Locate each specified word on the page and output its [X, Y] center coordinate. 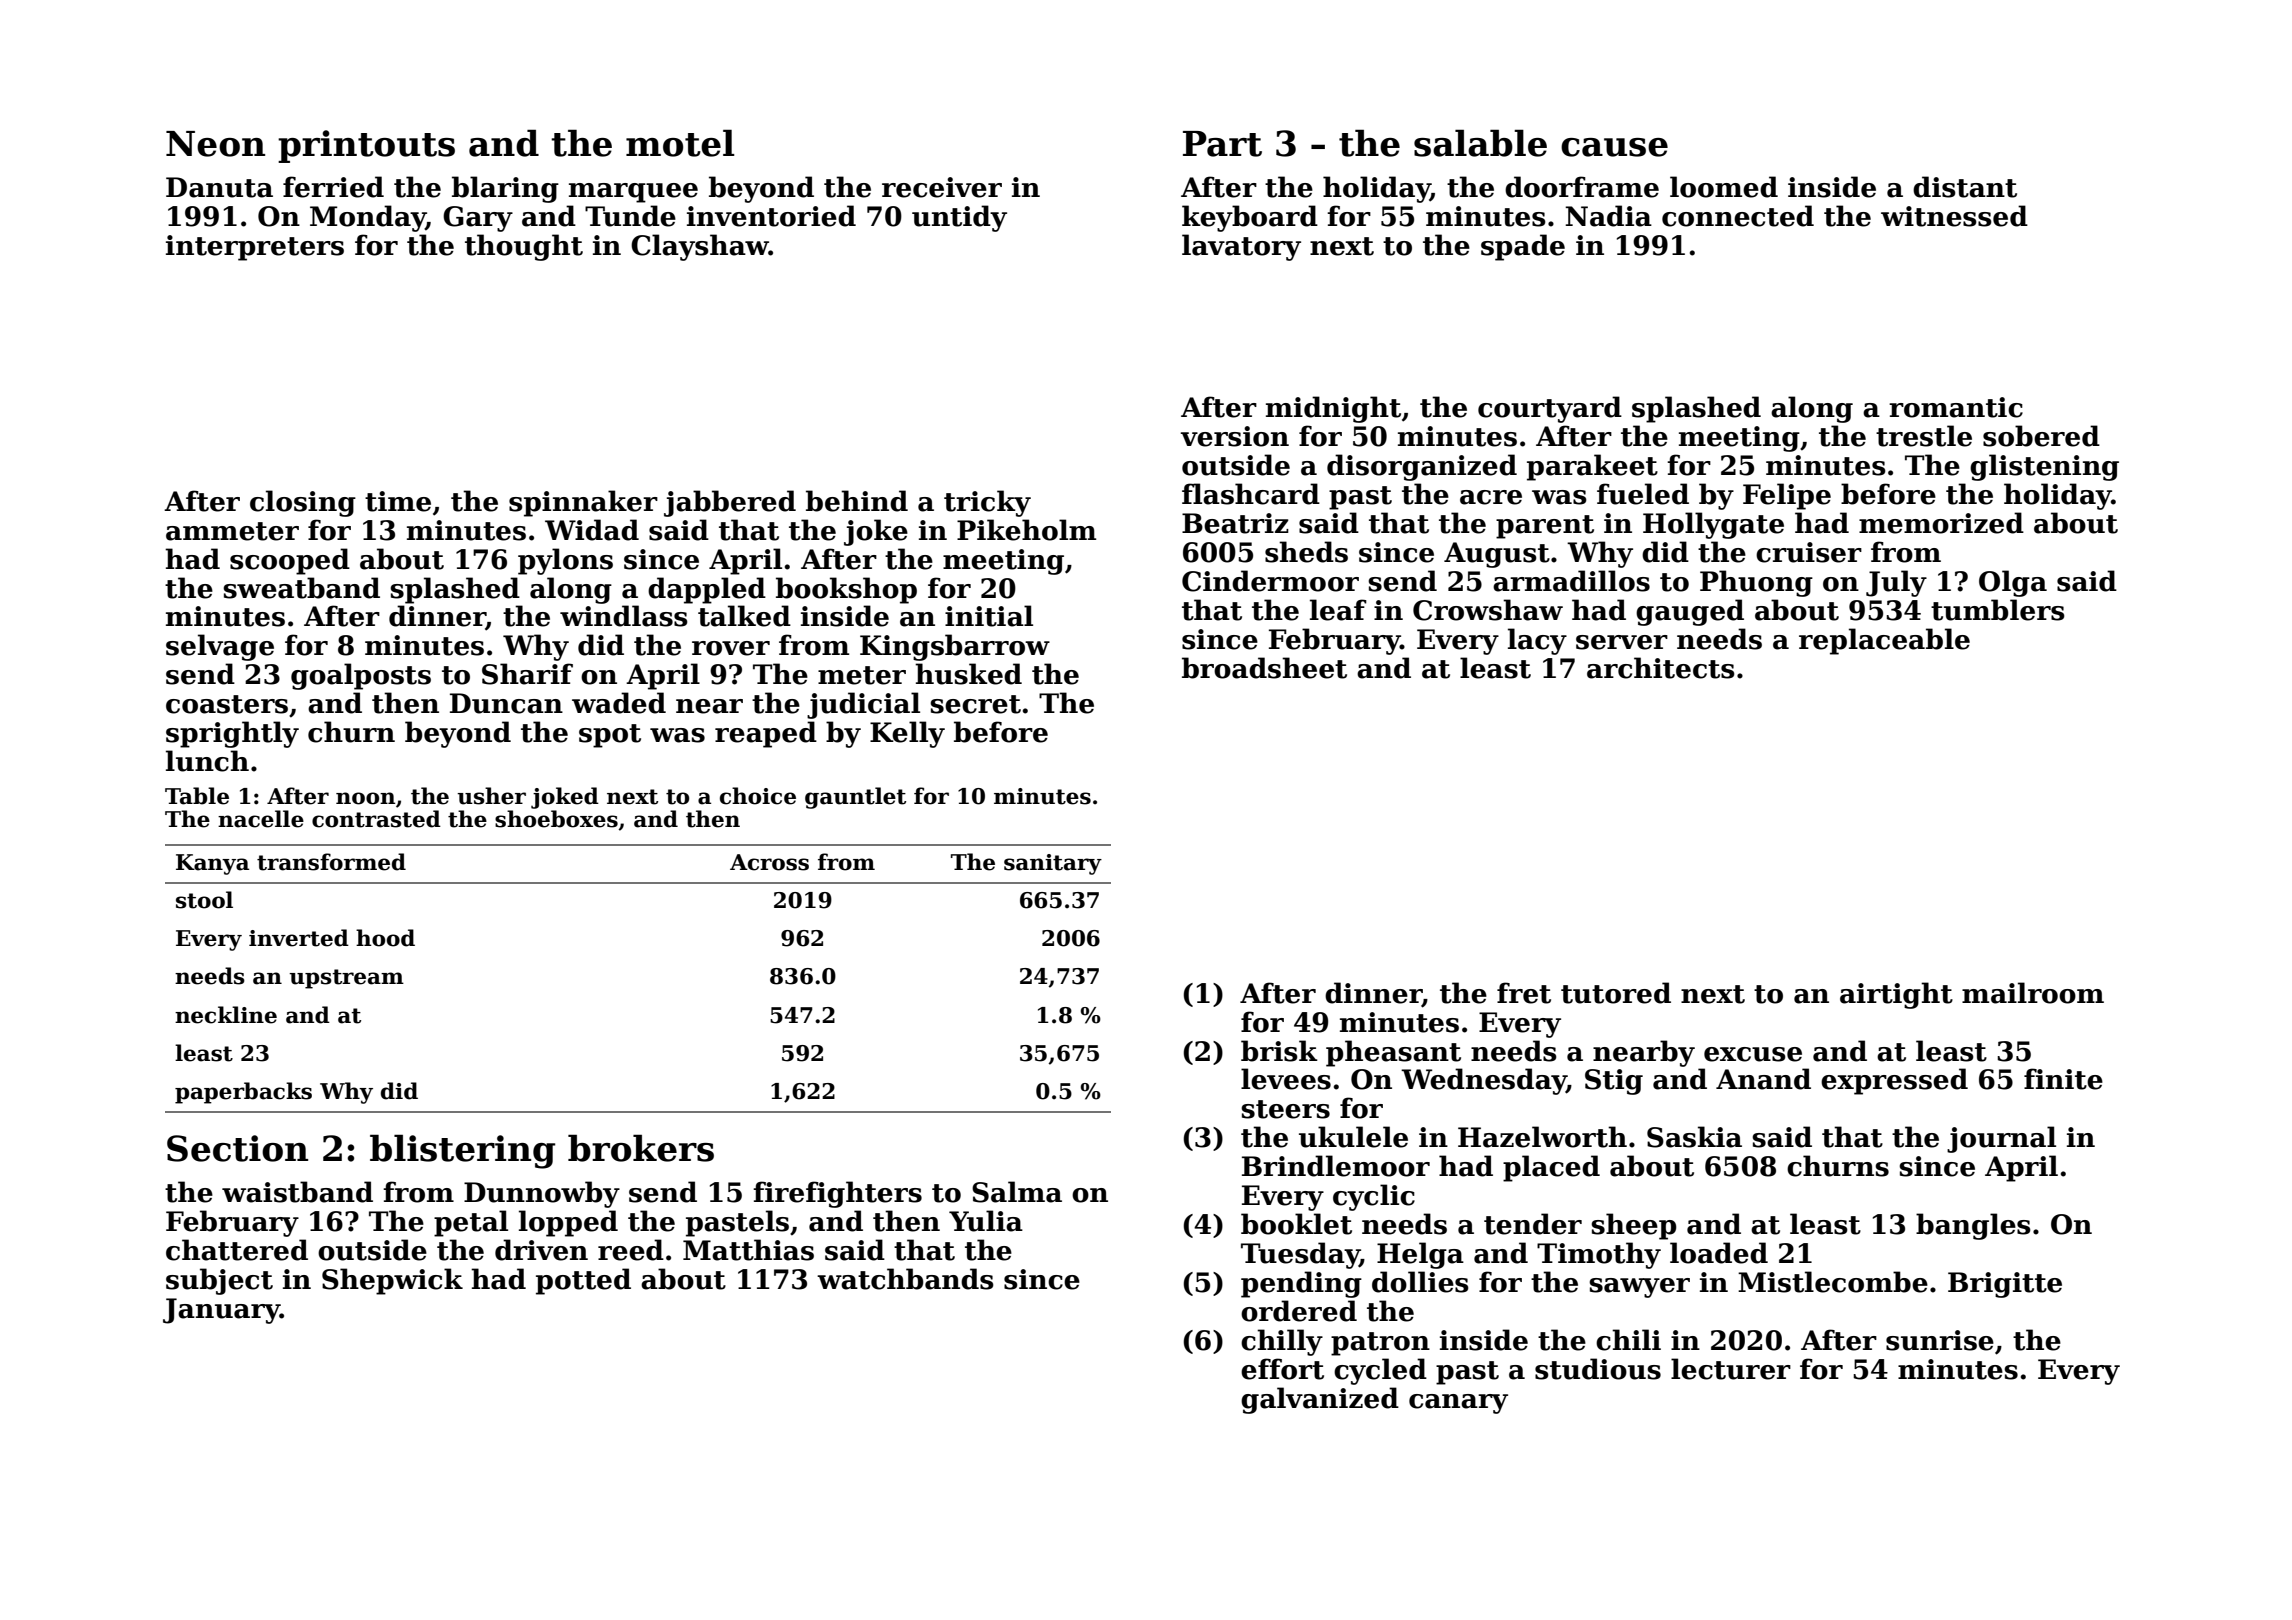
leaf [1338, 610]
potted [583, 1281]
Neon [215, 144]
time [398, 501]
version [1235, 436]
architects [1661, 668]
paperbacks [243, 1093]
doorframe [1582, 187]
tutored [1616, 993]
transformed [331, 862]
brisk [1279, 1051]
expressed [1894, 1081]
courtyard [1550, 409]
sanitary [1053, 864]
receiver [942, 187]
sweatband [301, 588]
